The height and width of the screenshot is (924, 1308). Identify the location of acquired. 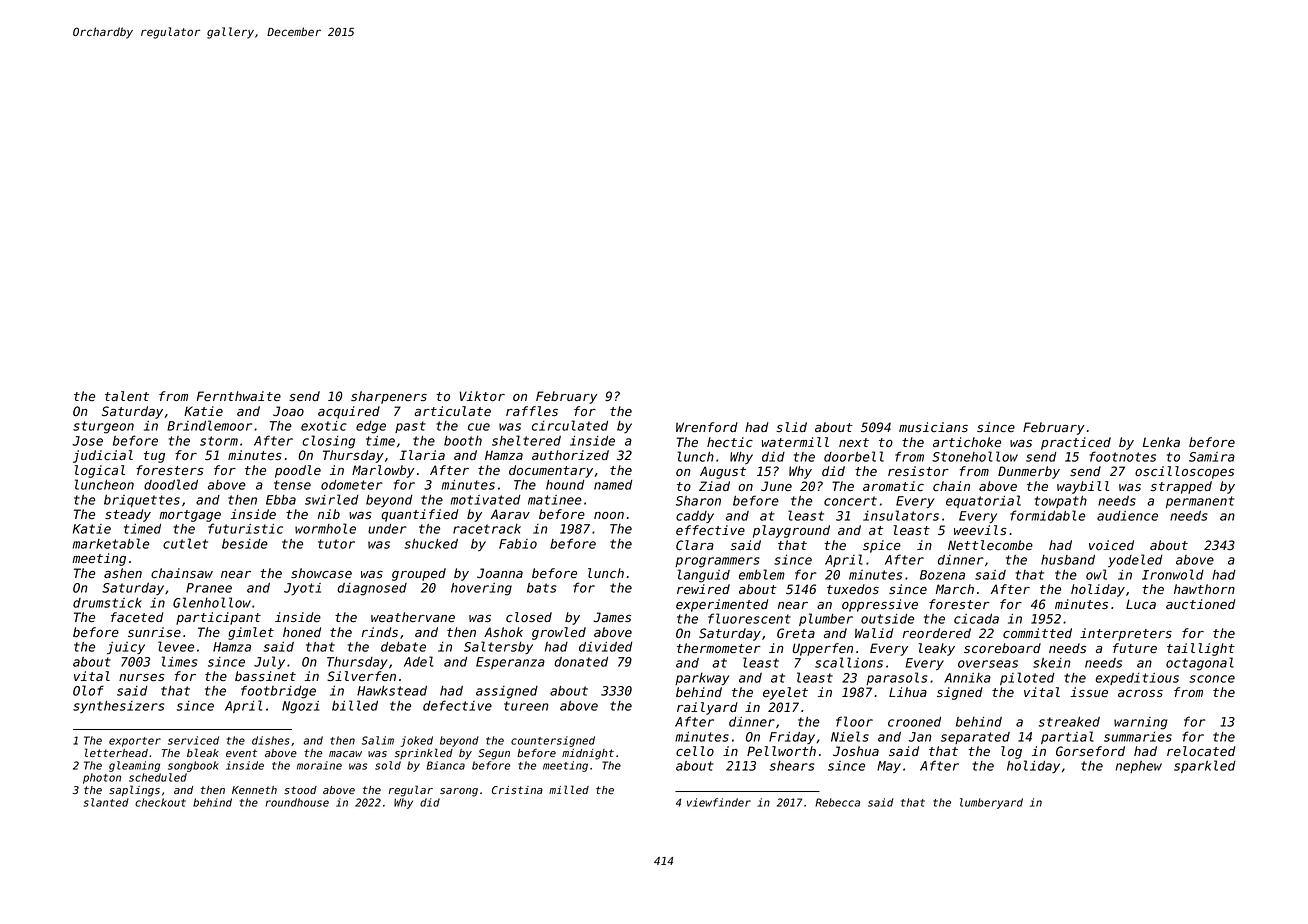
(349, 412).
